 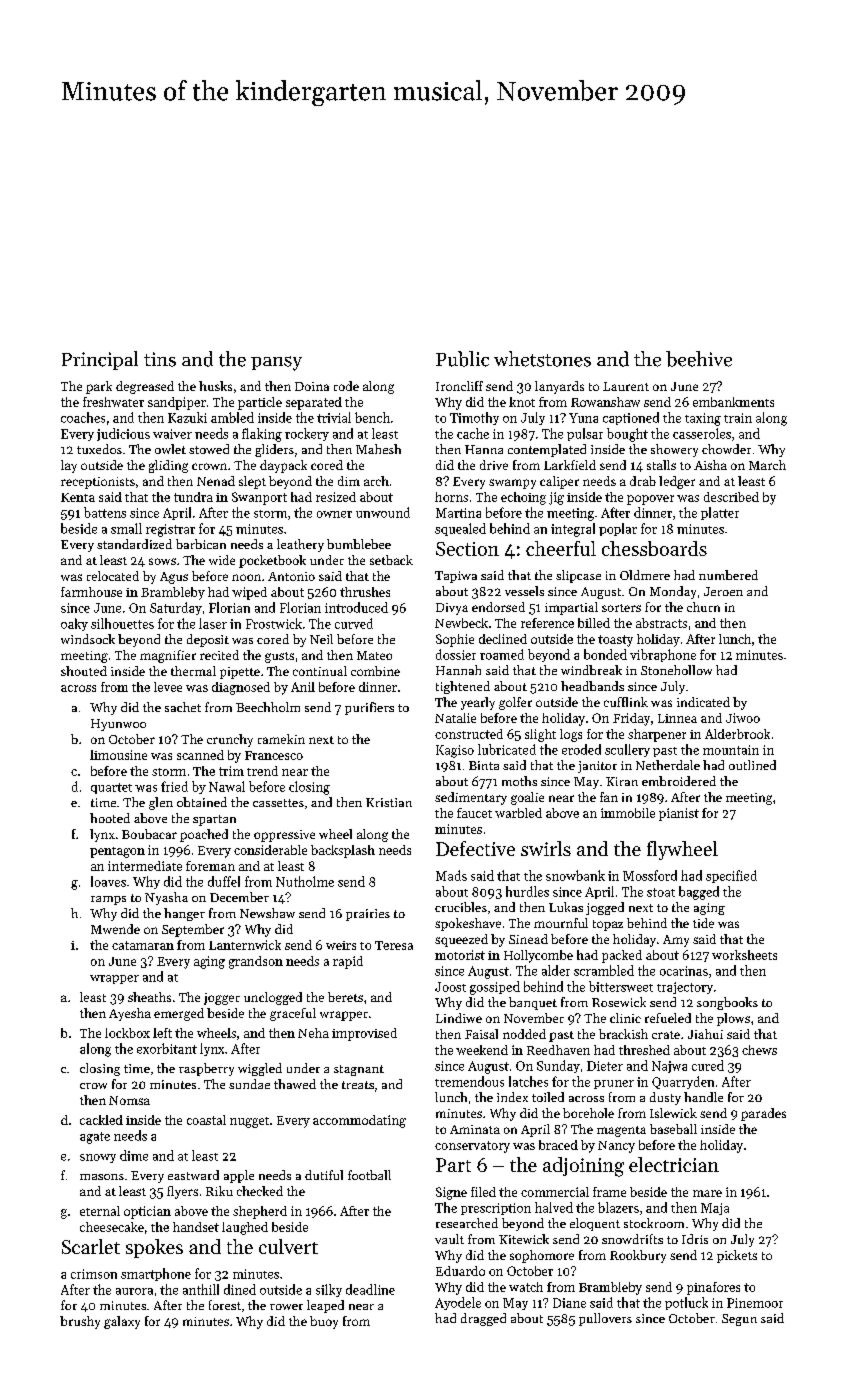 What do you see at coordinates (455, 718) in the page?
I see `Natalie` at bounding box center [455, 718].
